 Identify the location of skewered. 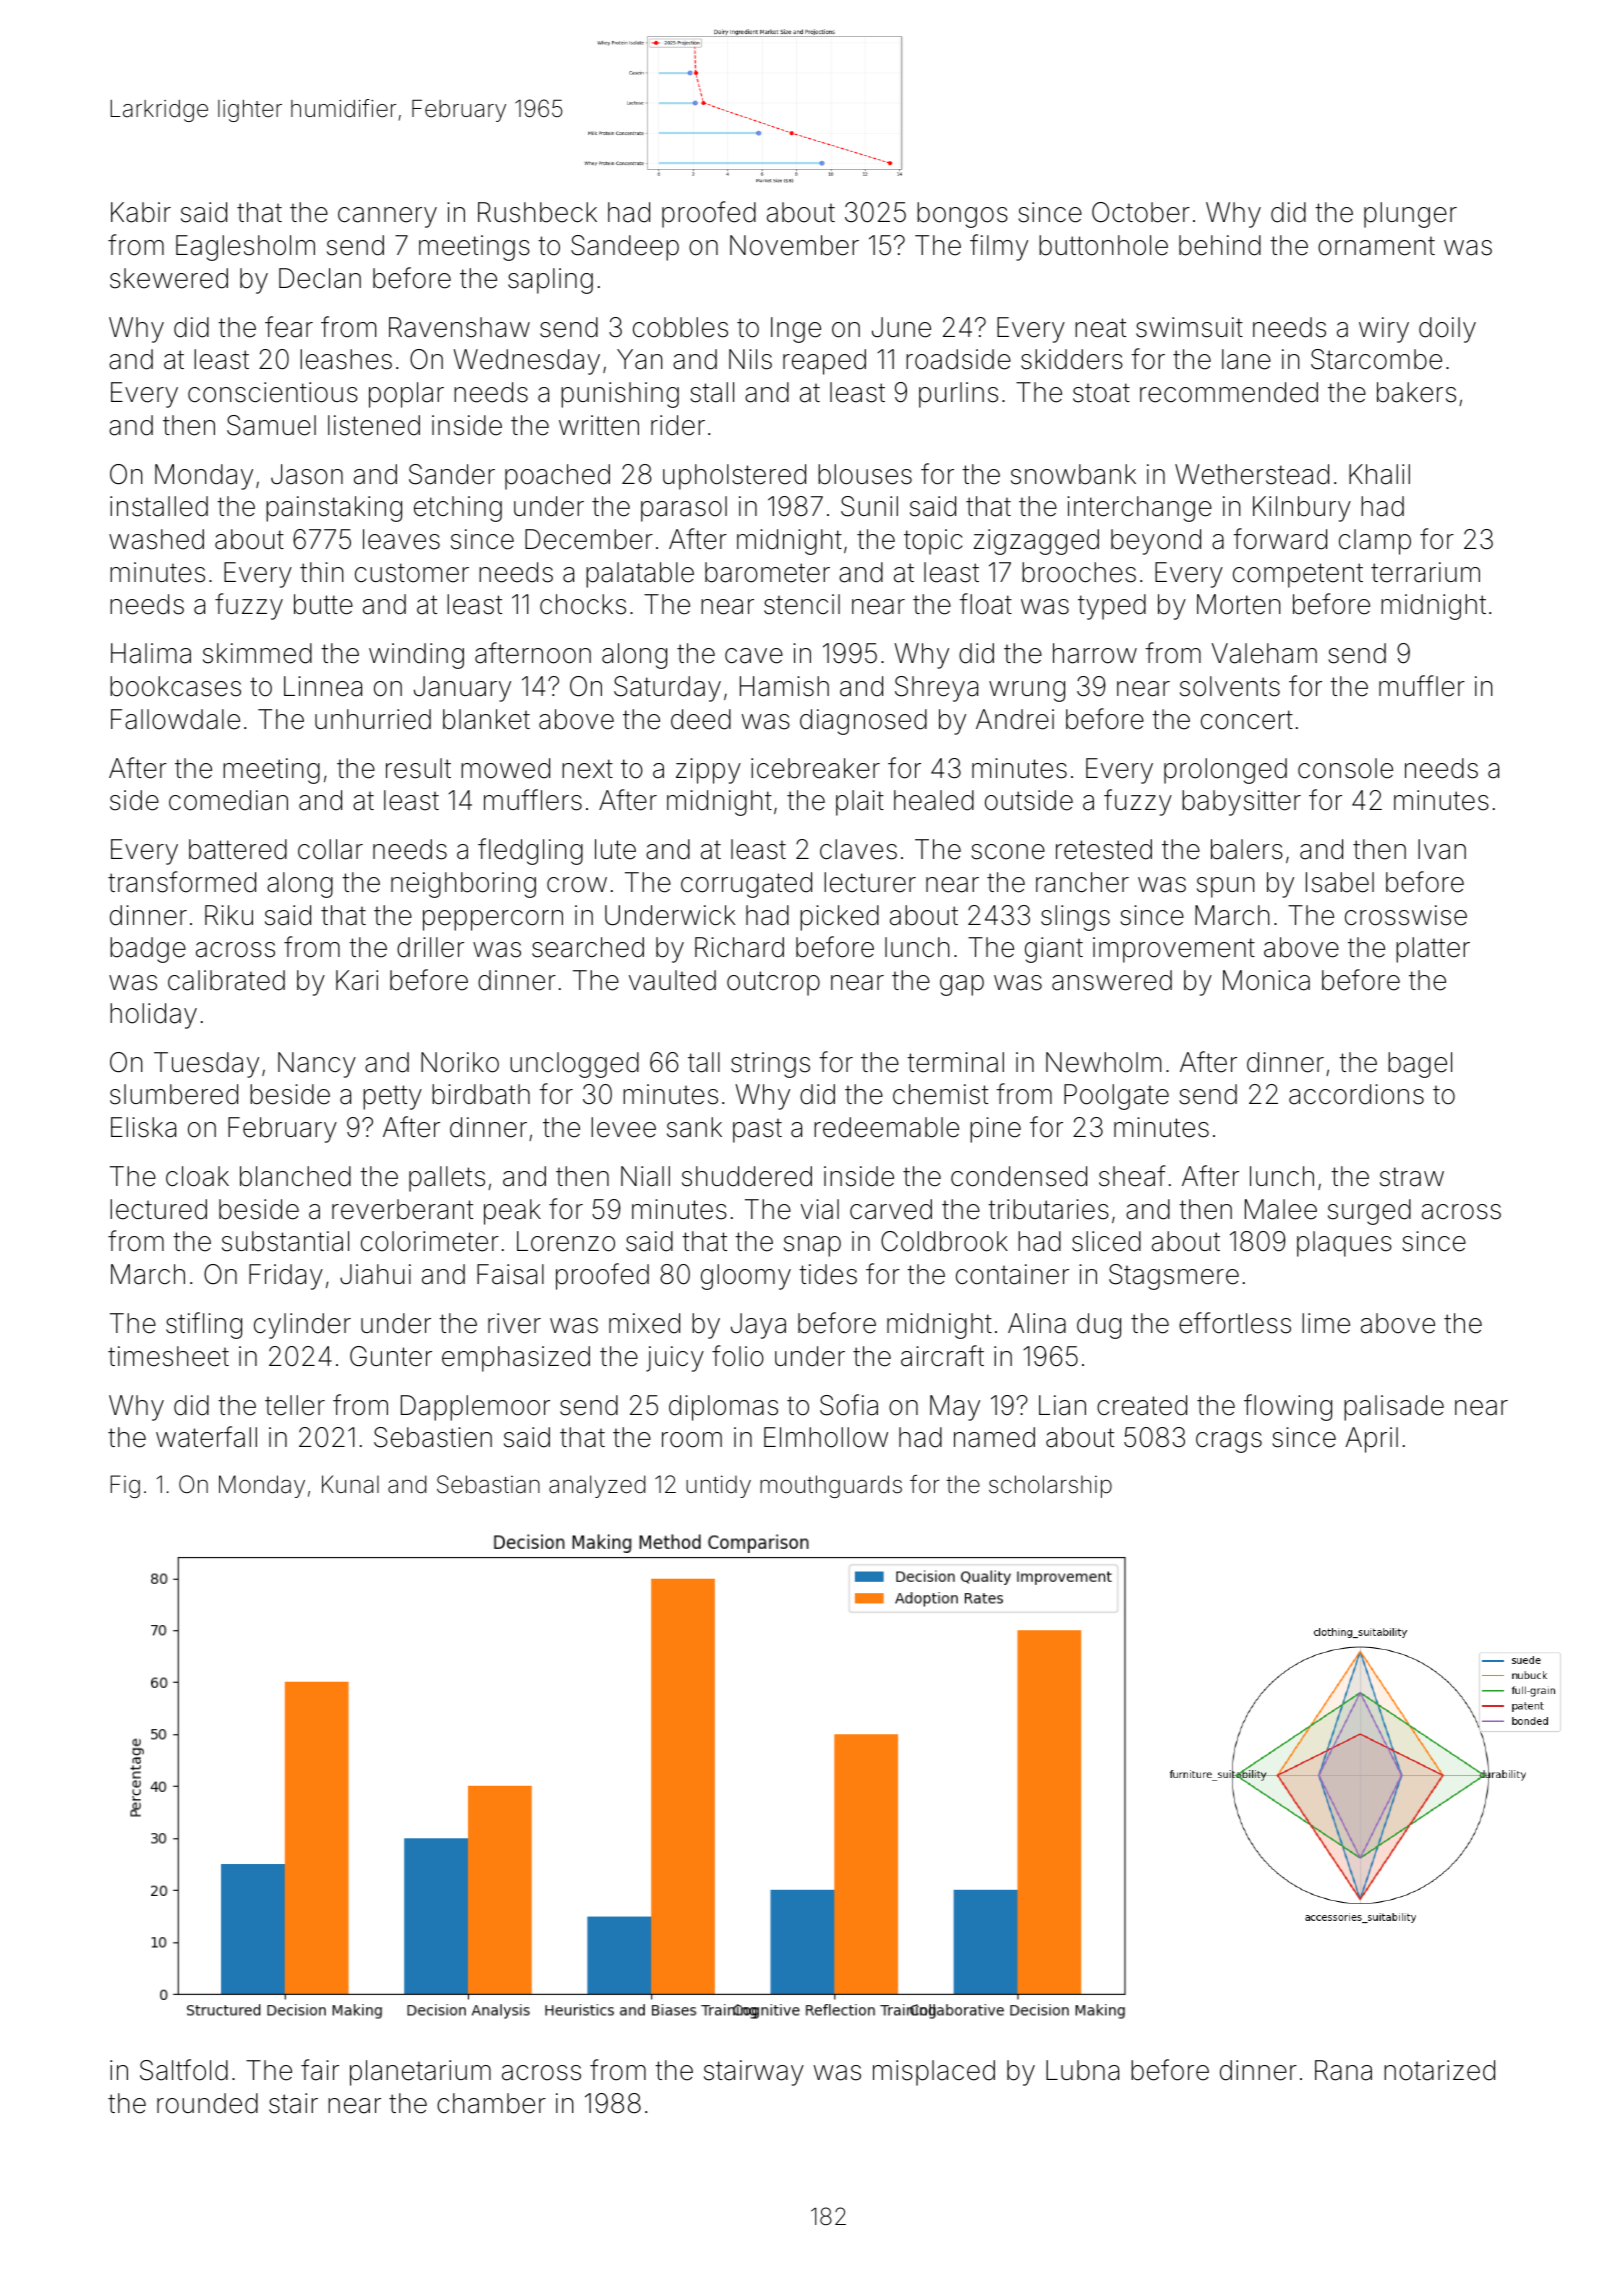
(169, 278).
